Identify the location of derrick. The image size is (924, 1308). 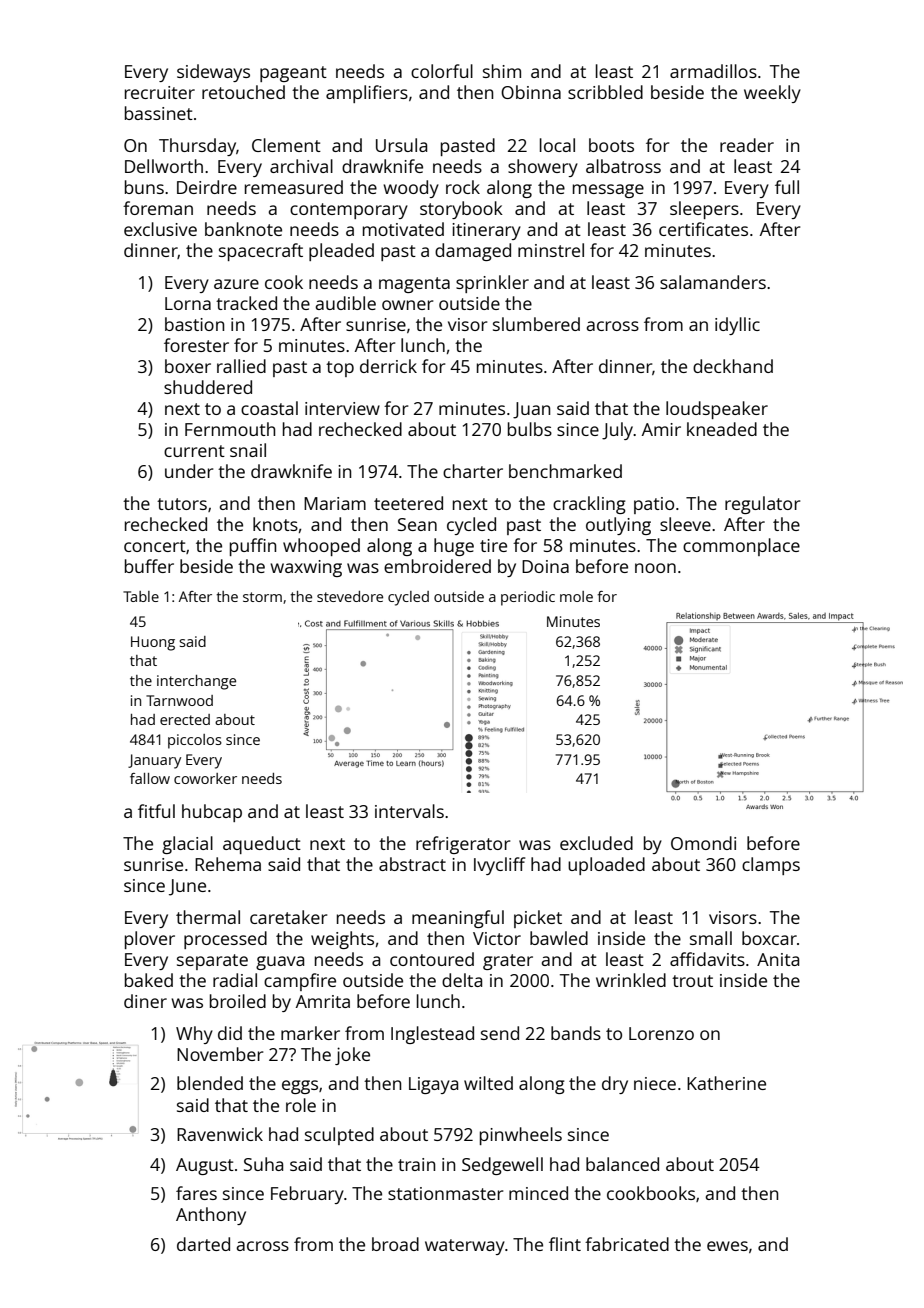
(388, 366).
